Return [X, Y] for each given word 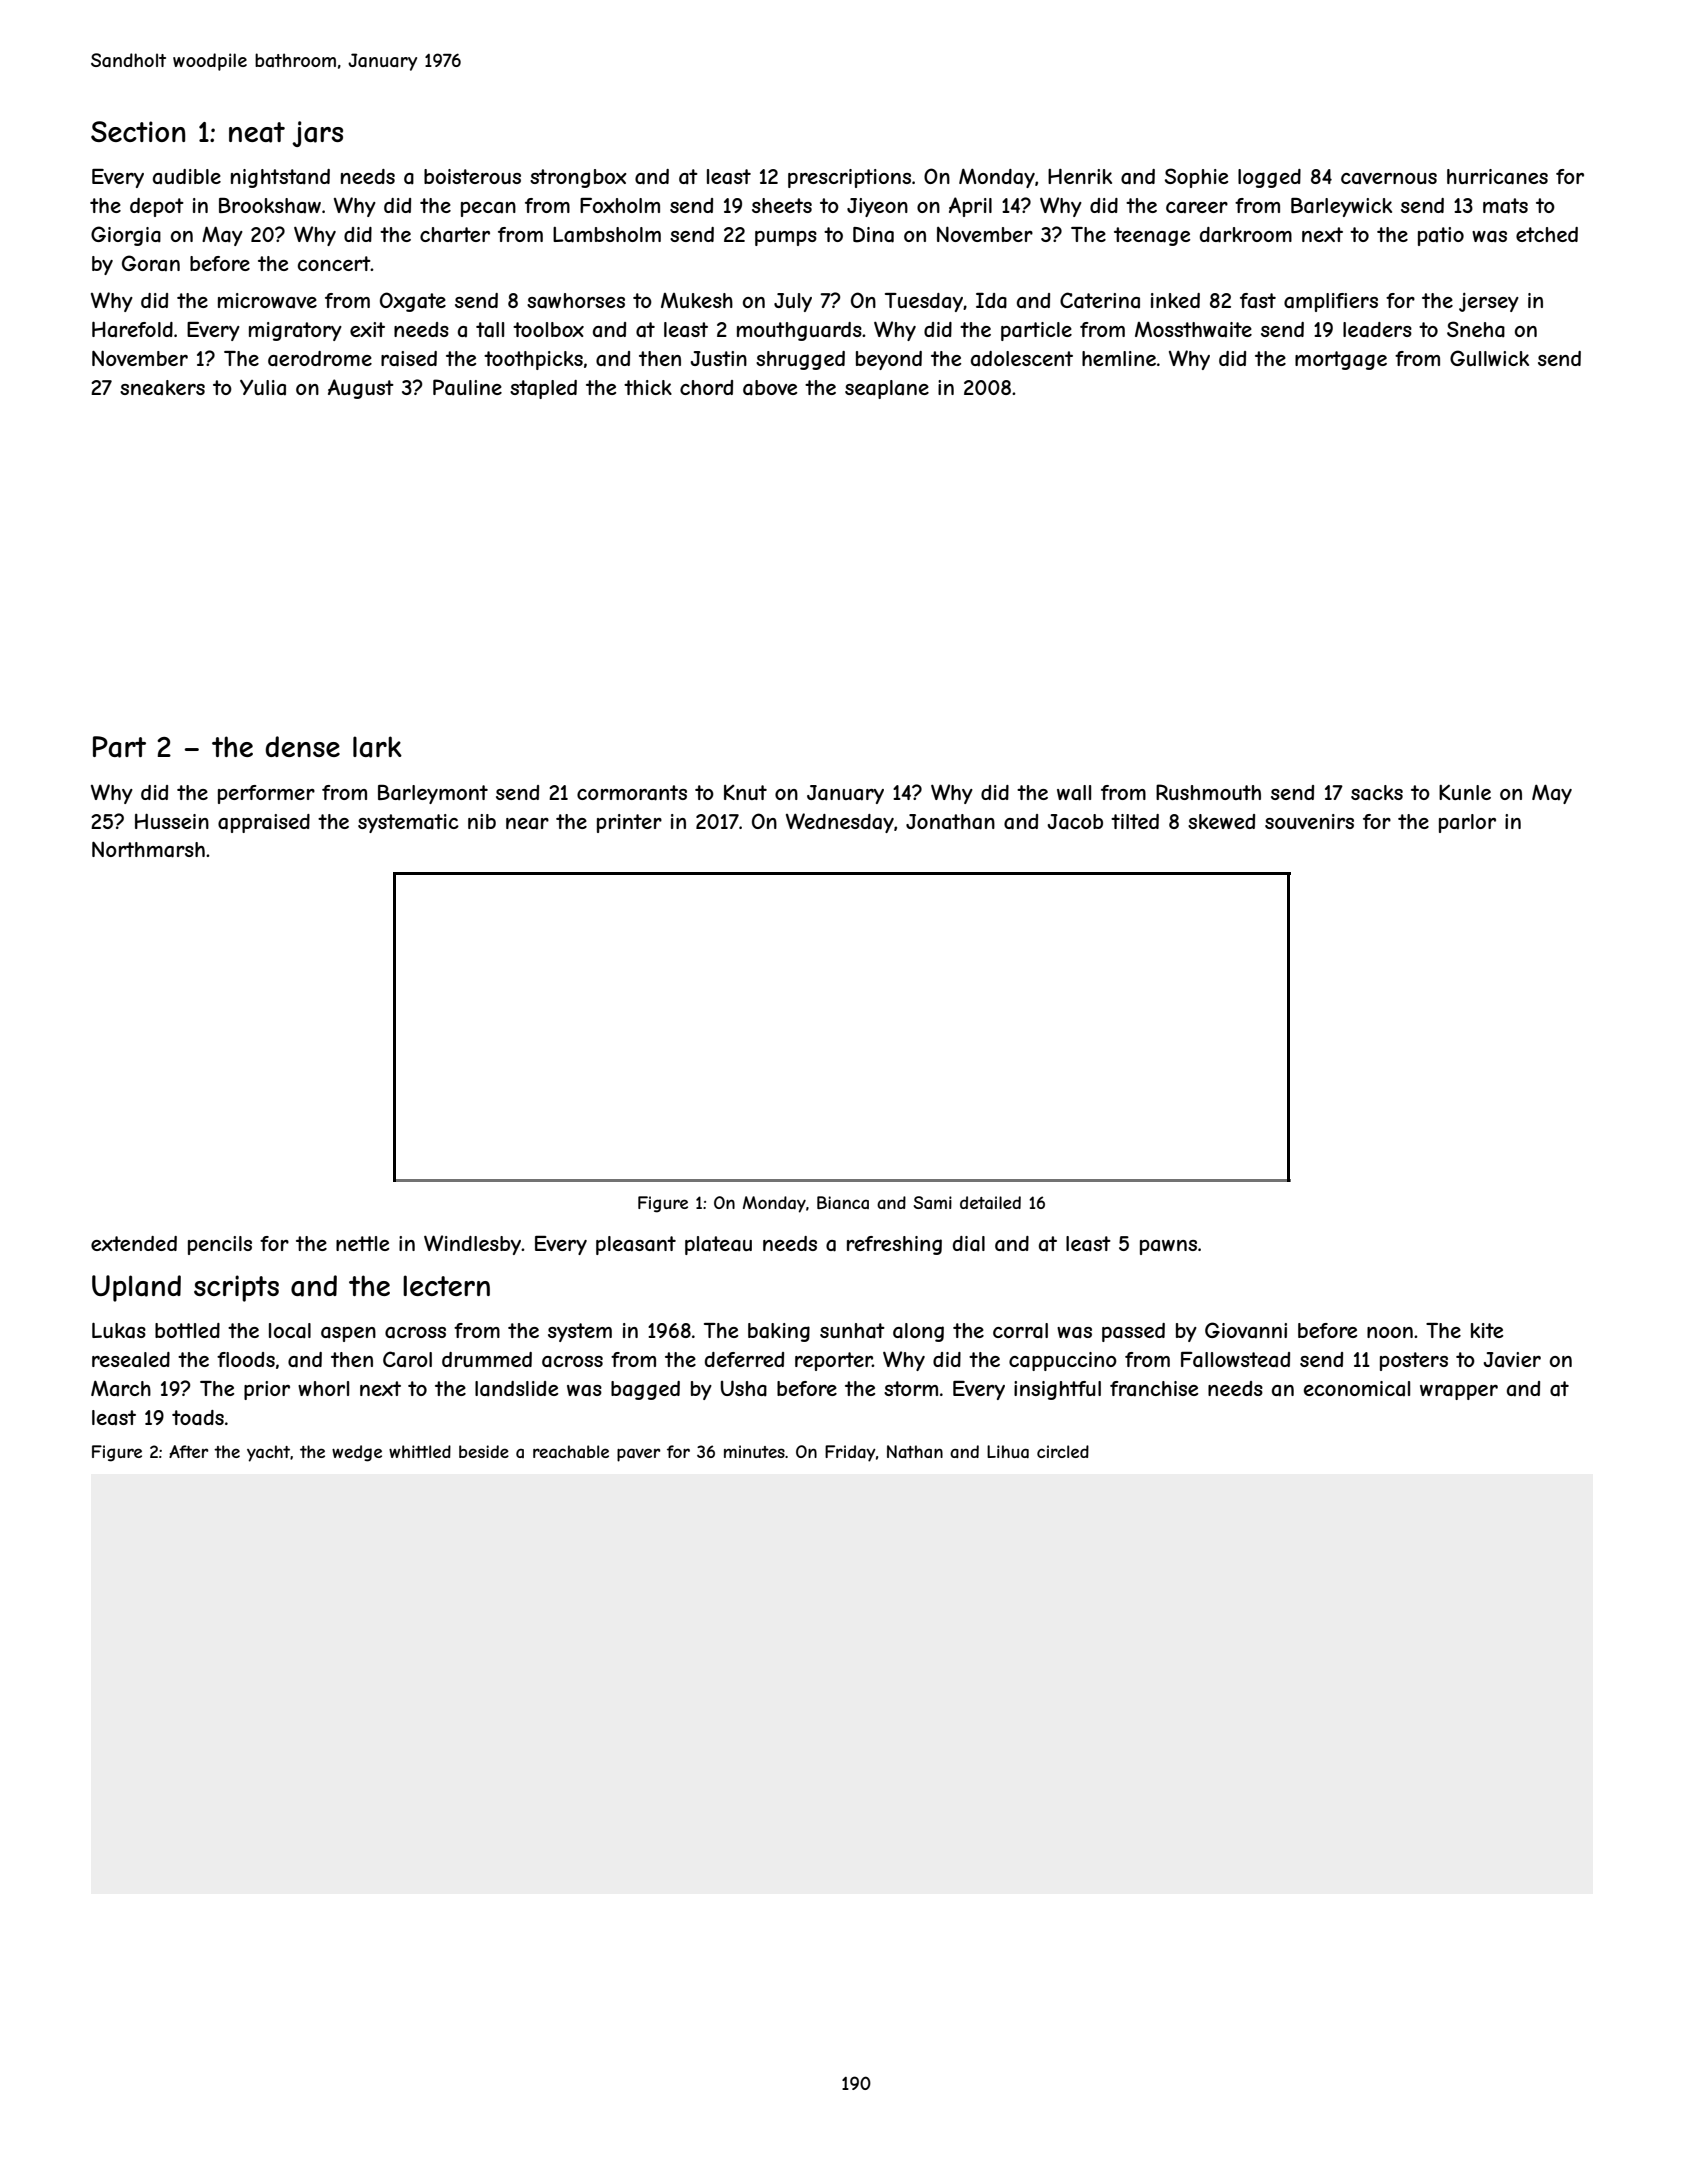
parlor [1467, 823]
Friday [850, 1453]
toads [198, 1418]
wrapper [1459, 1392]
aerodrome [320, 359]
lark [377, 747]
